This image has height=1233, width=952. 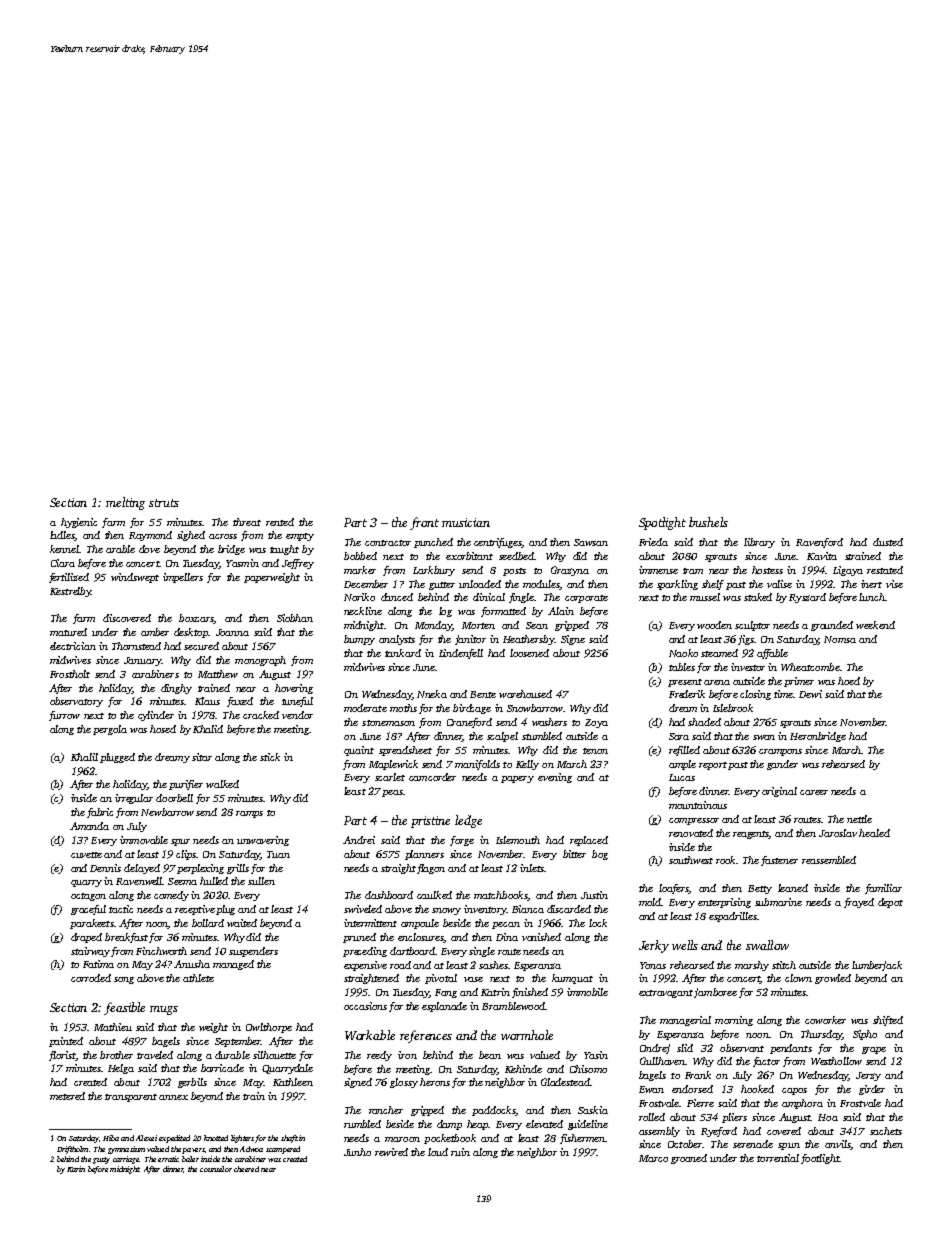 What do you see at coordinates (164, 1010) in the image?
I see `mugs` at bounding box center [164, 1010].
